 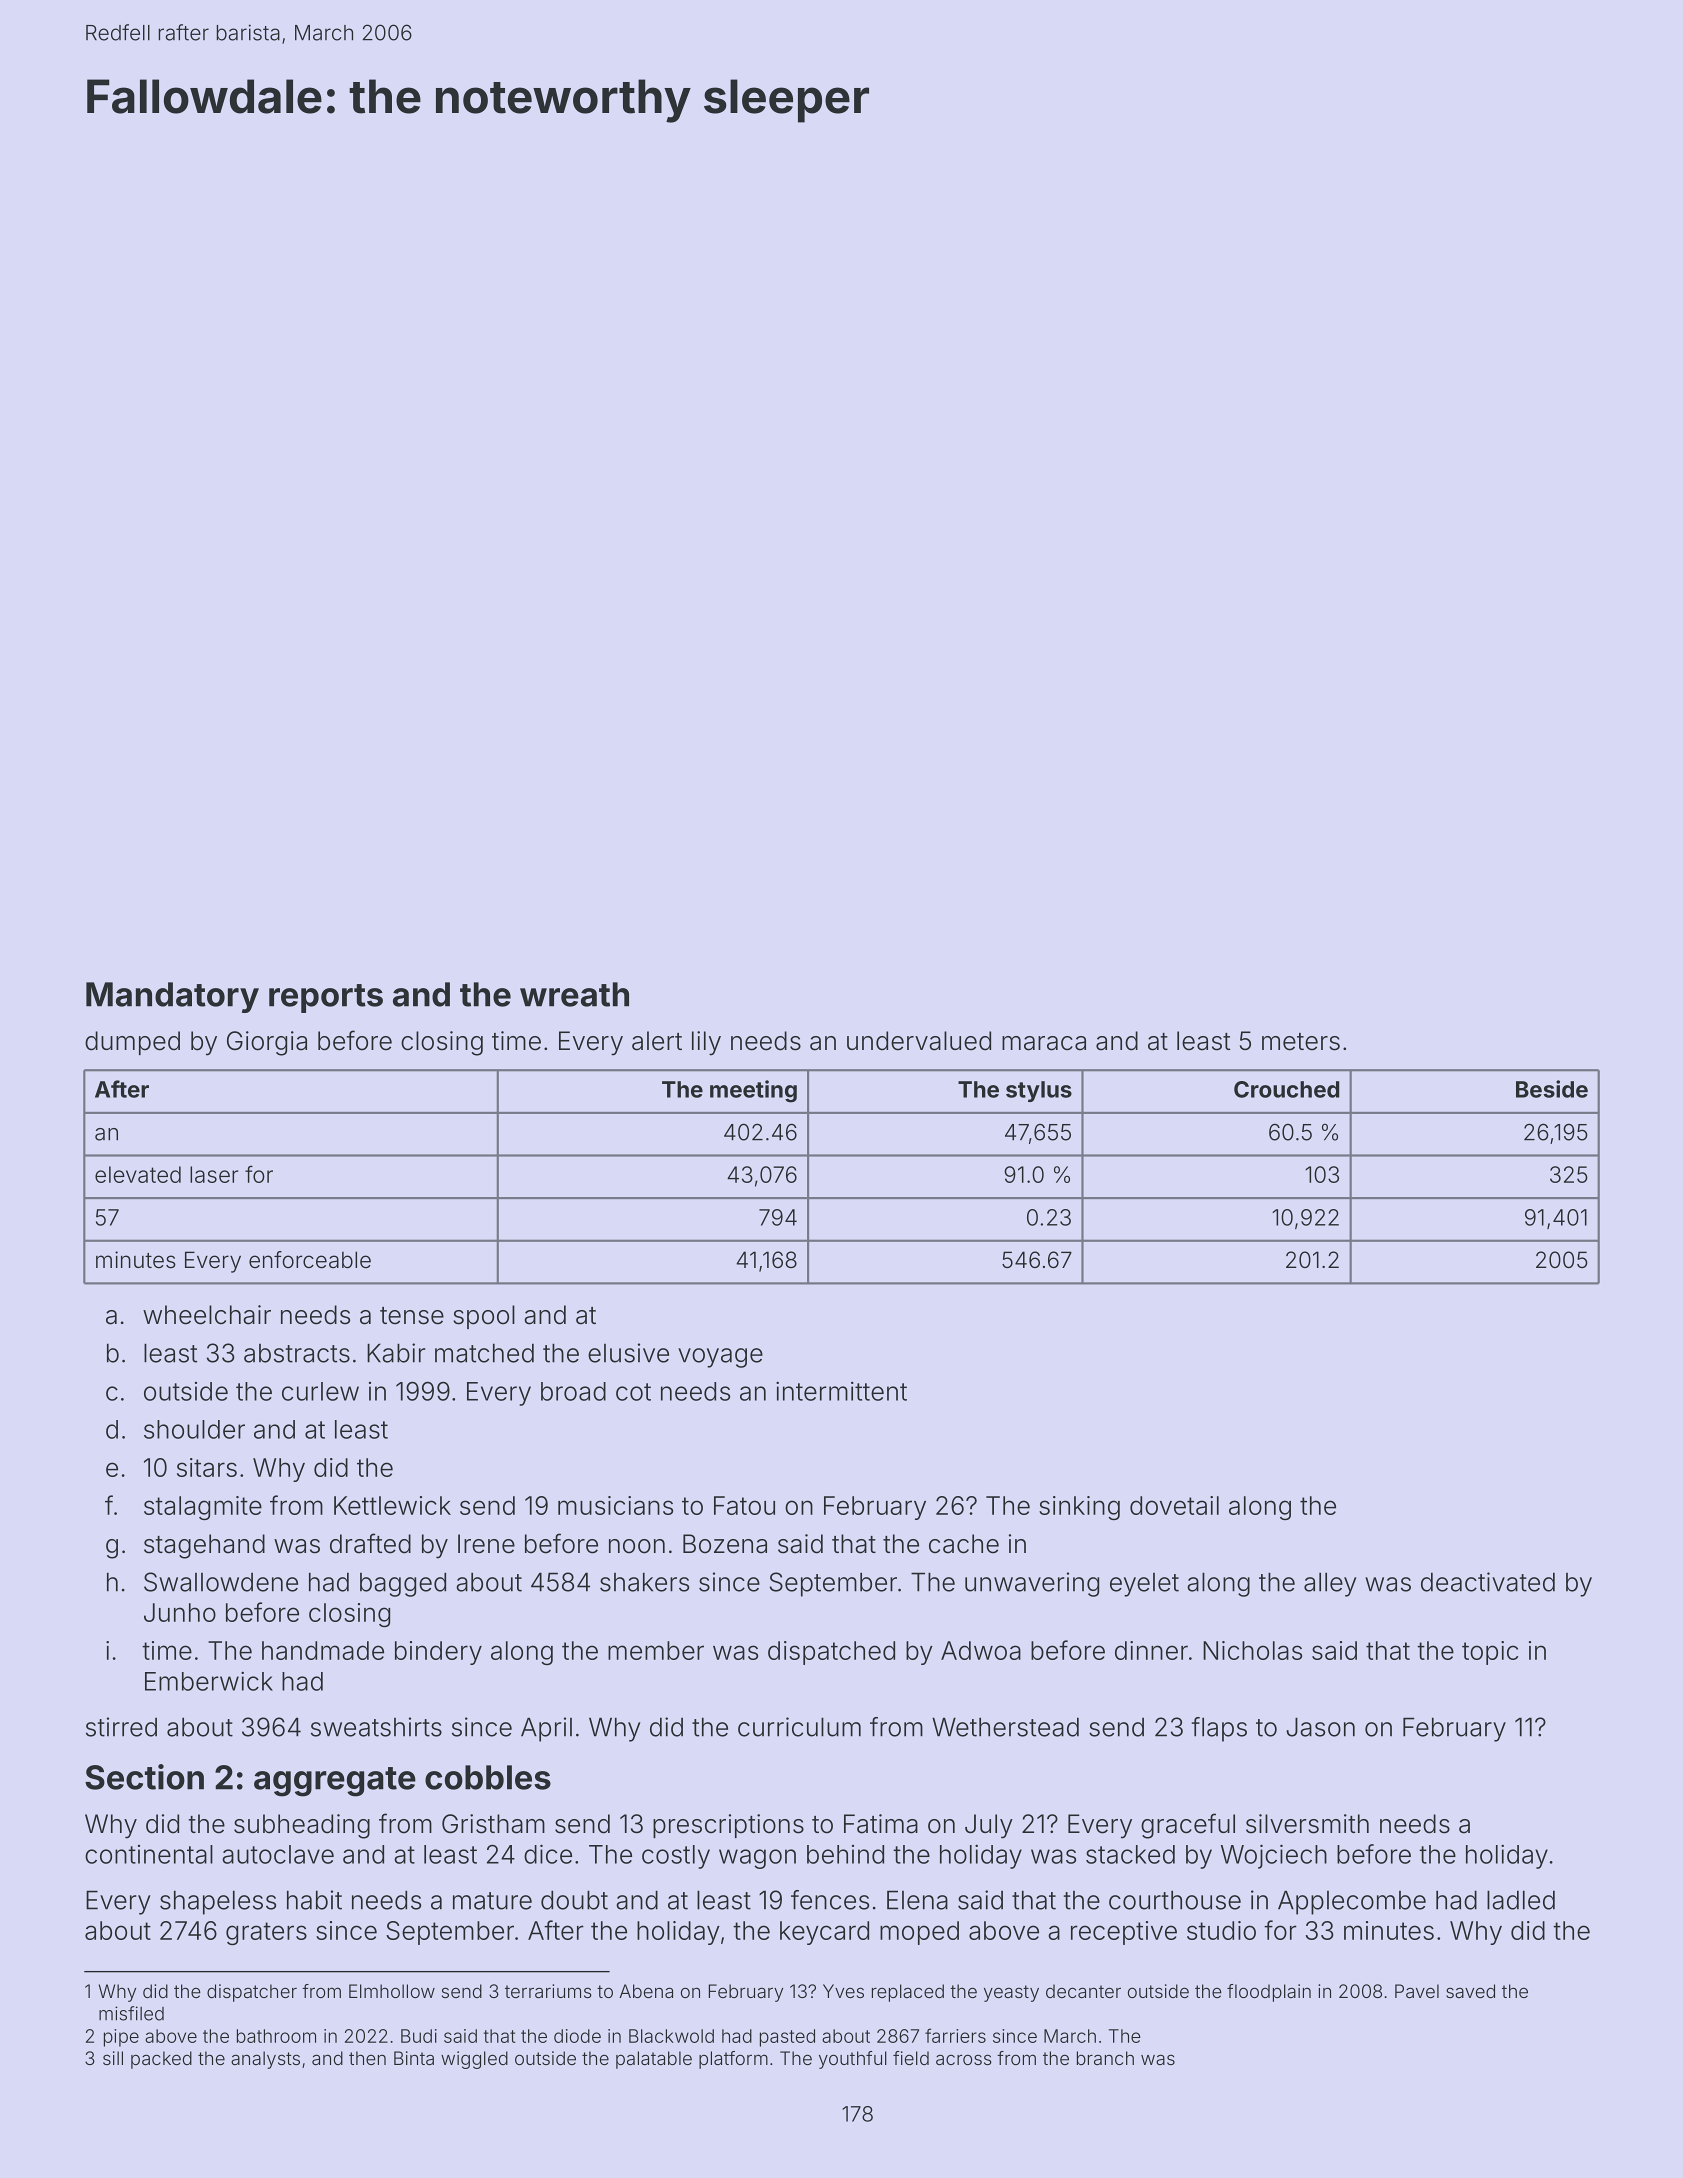 What do you see at coordinates (1488, 1582) in the image?
I see `deactivated` at bounding box center [1488, 1582].
